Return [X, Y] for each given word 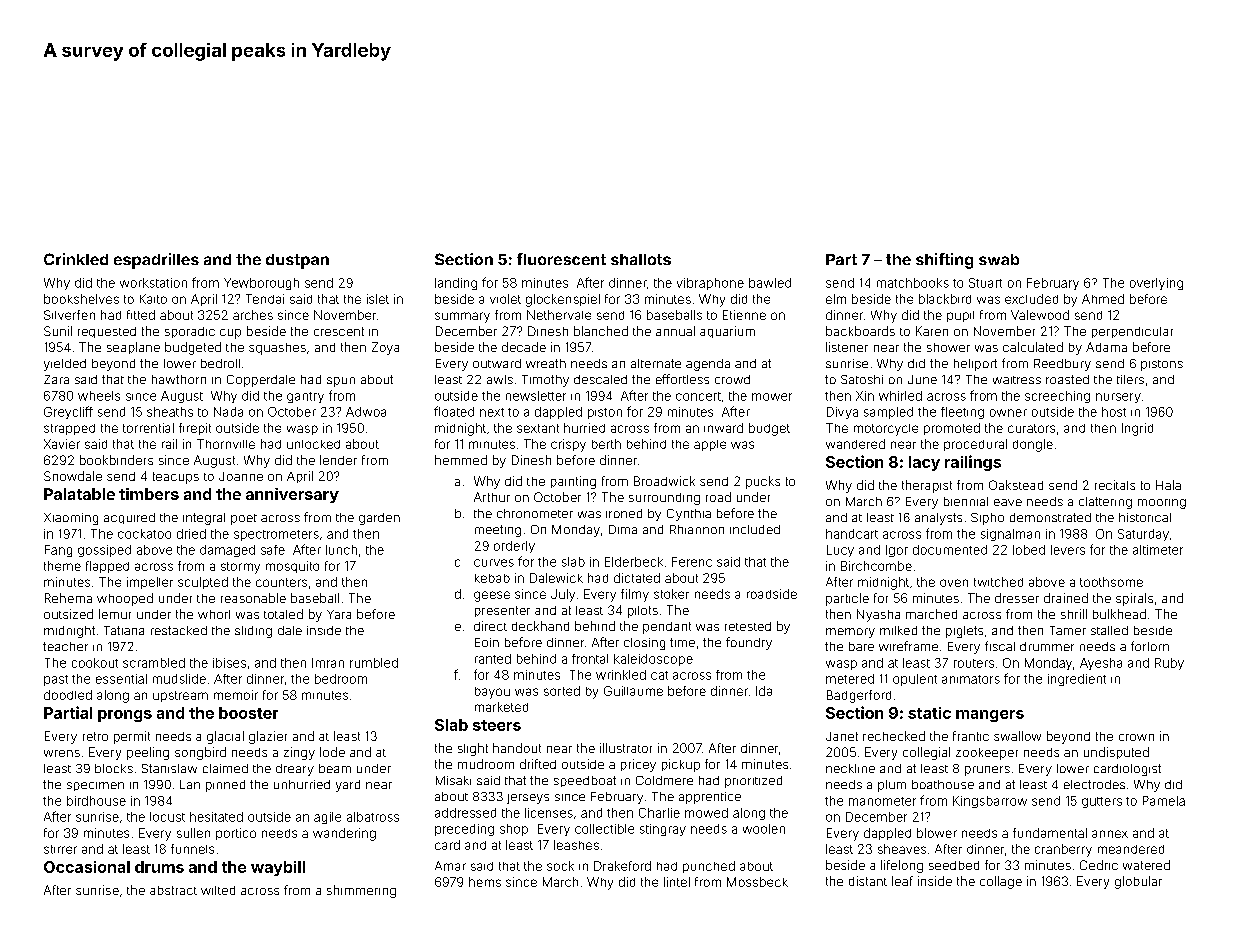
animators [971, 679]
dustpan [297, 261]
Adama [1106, 347]
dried [191, 534]
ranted [493, 659]
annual [675, 331]
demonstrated [1050, 517]
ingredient [1077, 680]
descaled [600, 379]
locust [167, 817]
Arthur [492, 497]
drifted [538, 764]
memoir [236, 695]
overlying [1156, 284]
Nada [228, 412]
